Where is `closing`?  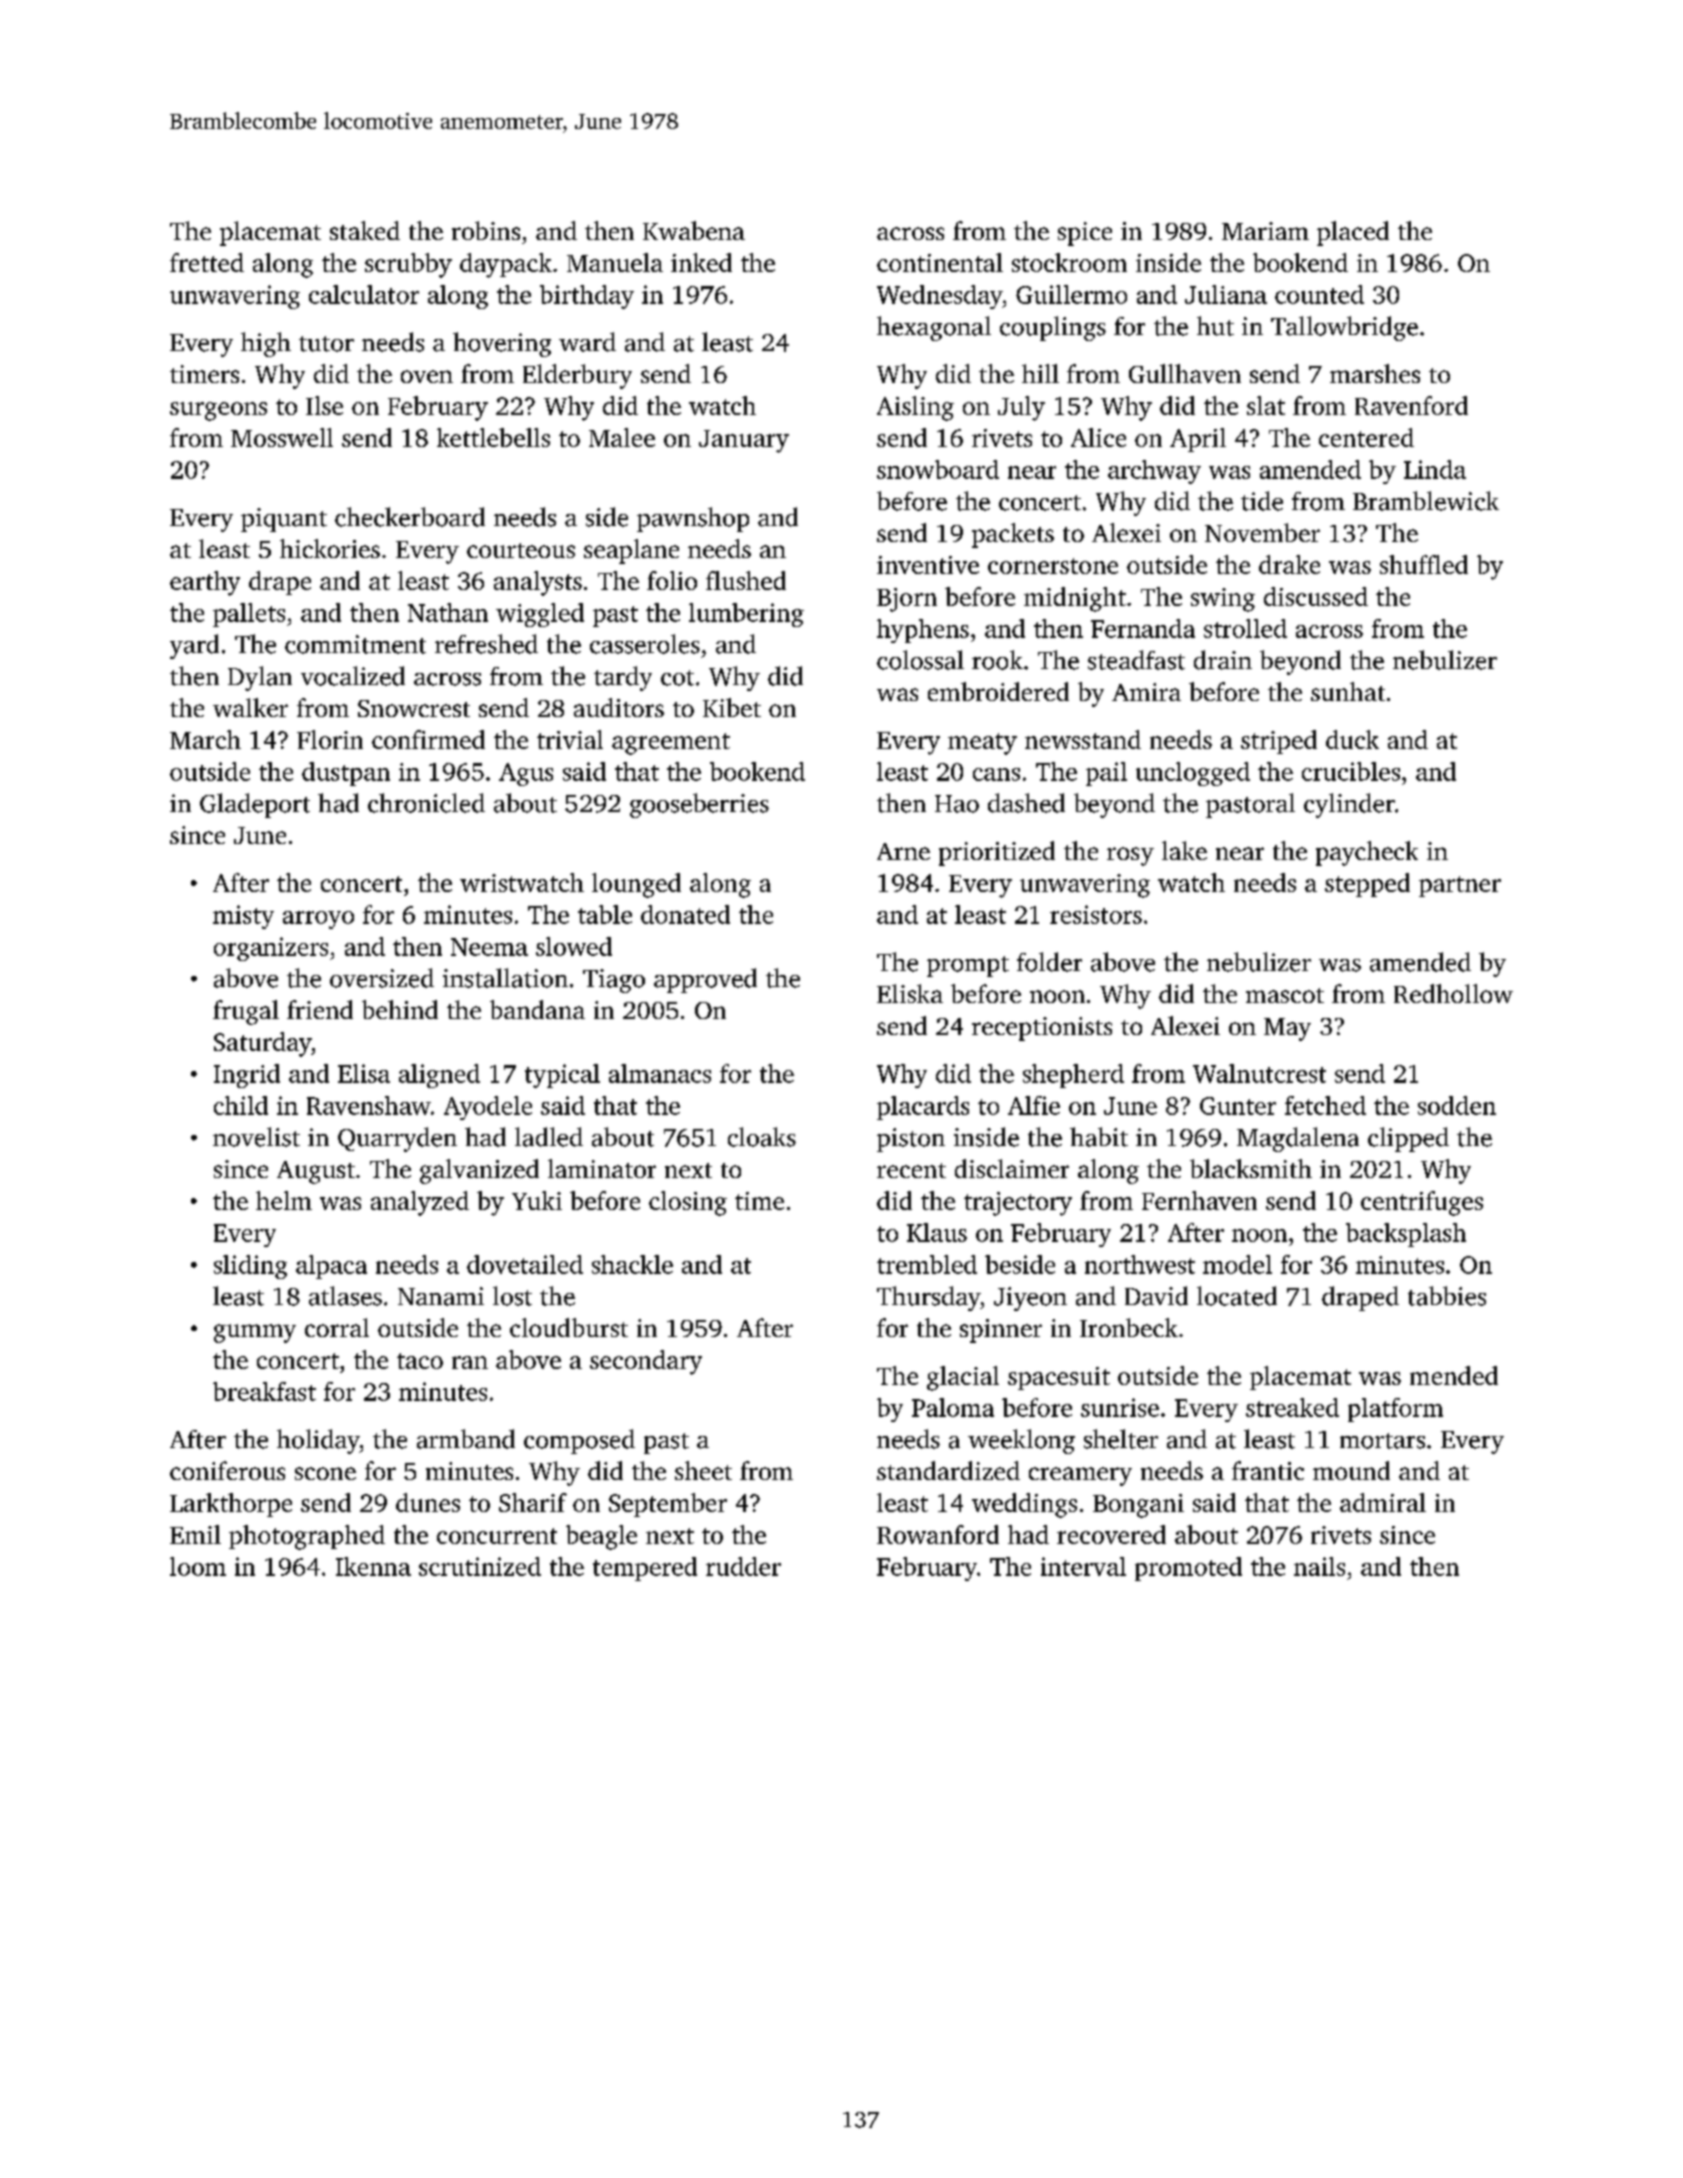 closing is located at coordinates (688, 1203).
